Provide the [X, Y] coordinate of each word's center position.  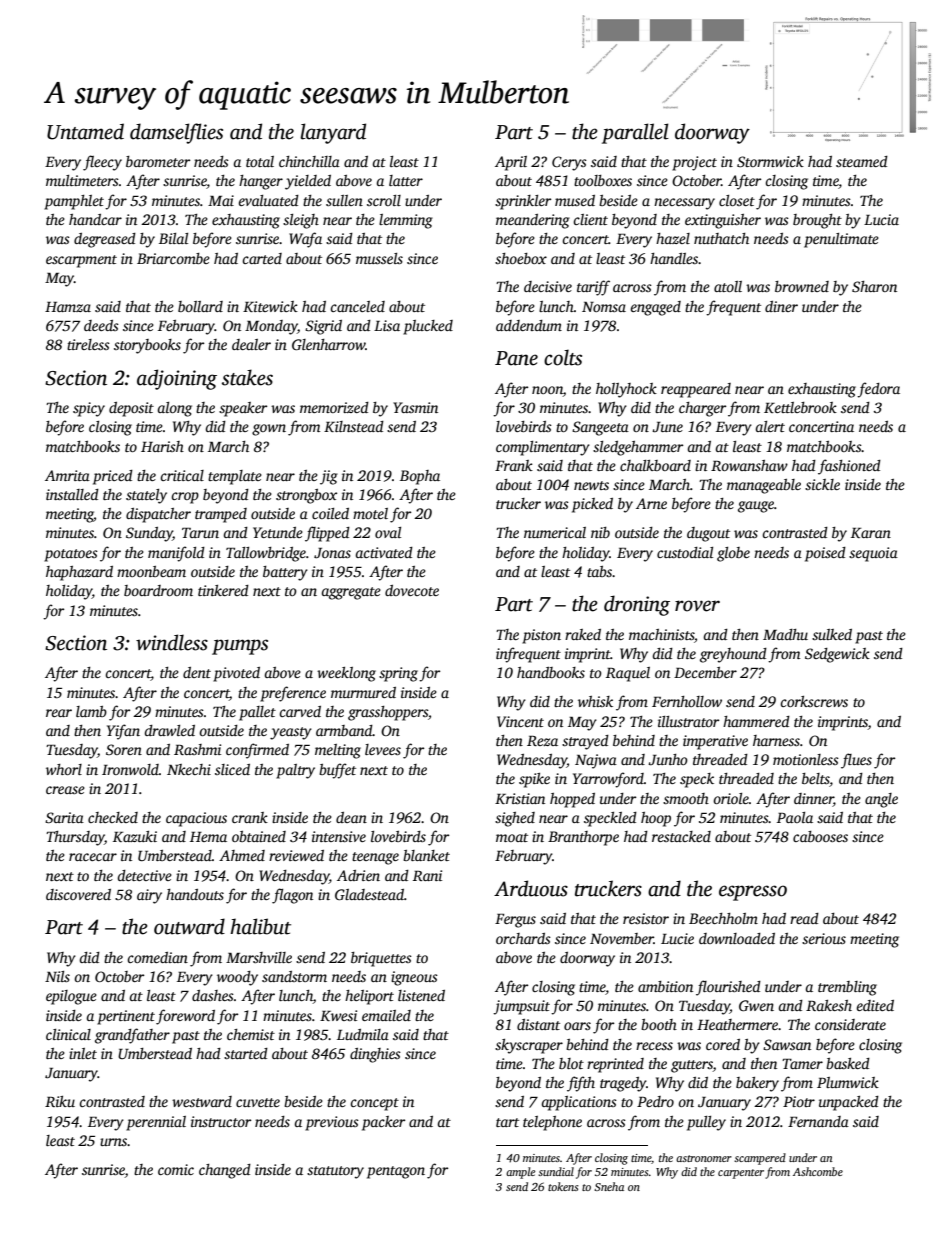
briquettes [381, 959]
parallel [635, 133]
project [694, 163]
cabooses [820, 836]
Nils [57, 976]
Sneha [609, 1186]
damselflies [176, 133]
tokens [563, 1186]
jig [329, 477]
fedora [878, 390]
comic [176, 1169]
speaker [243, 409]
